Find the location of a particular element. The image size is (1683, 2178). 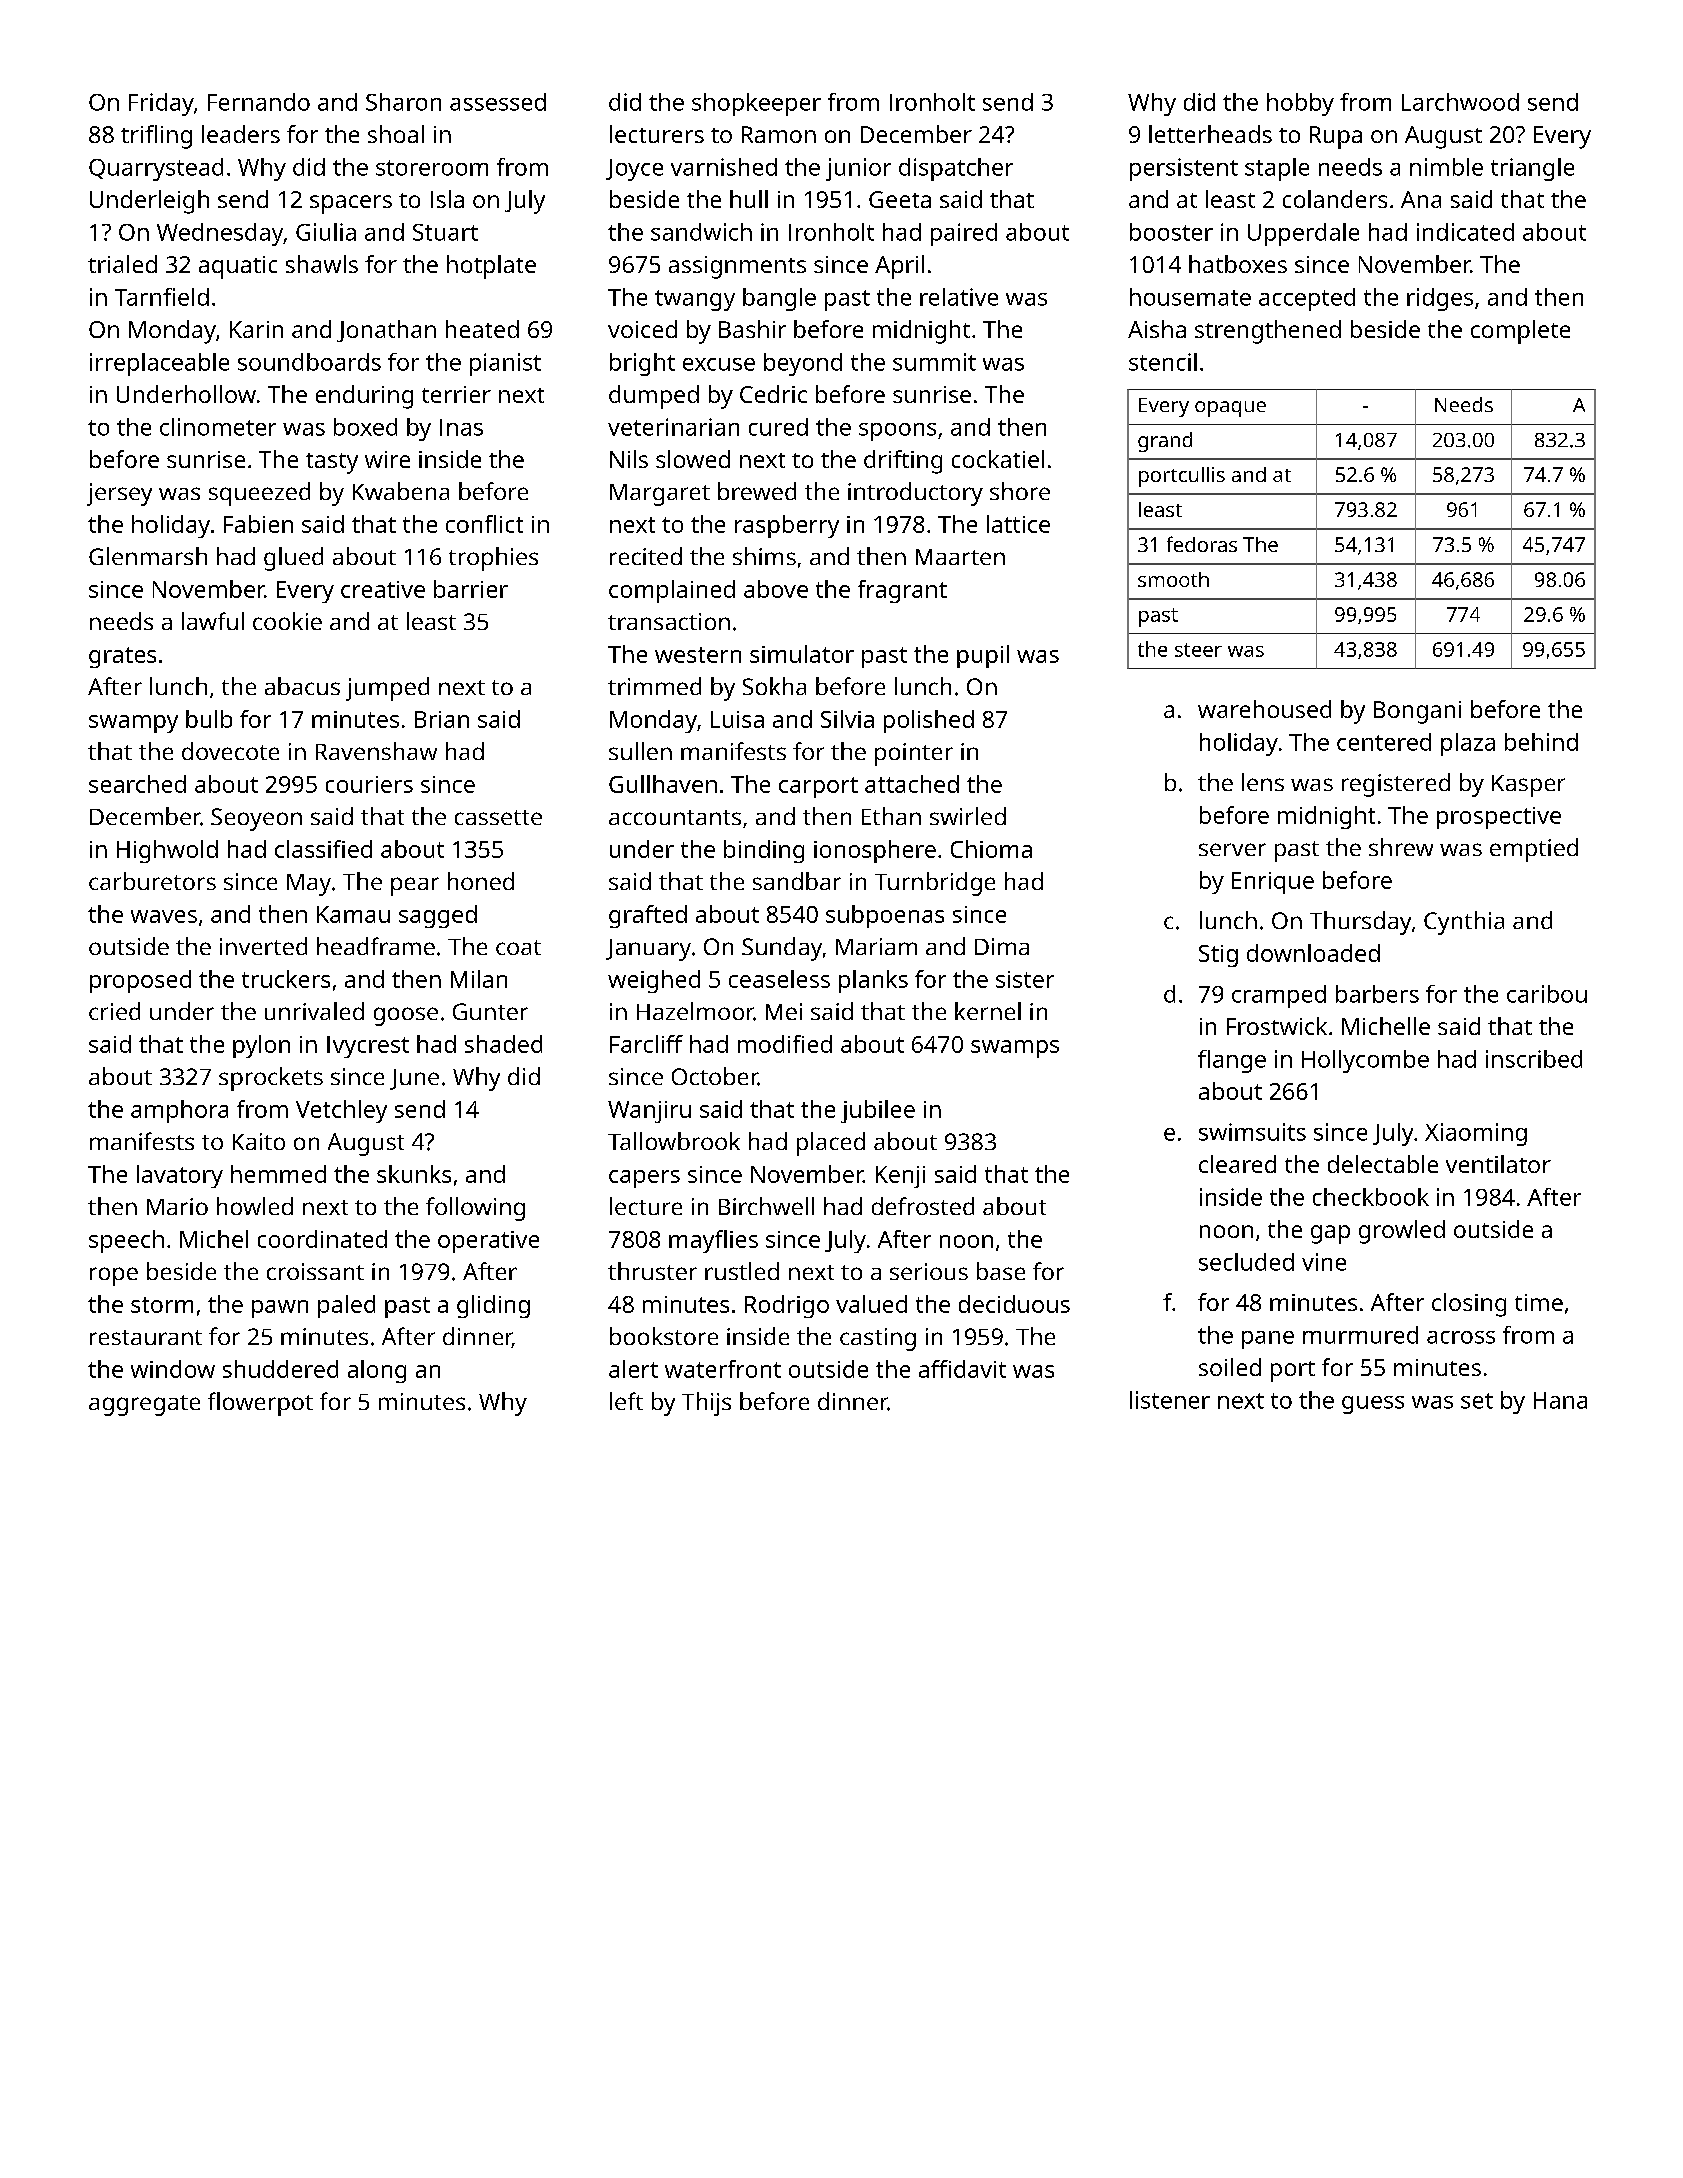

Larchwood is located at coordinates (1460, 102).
